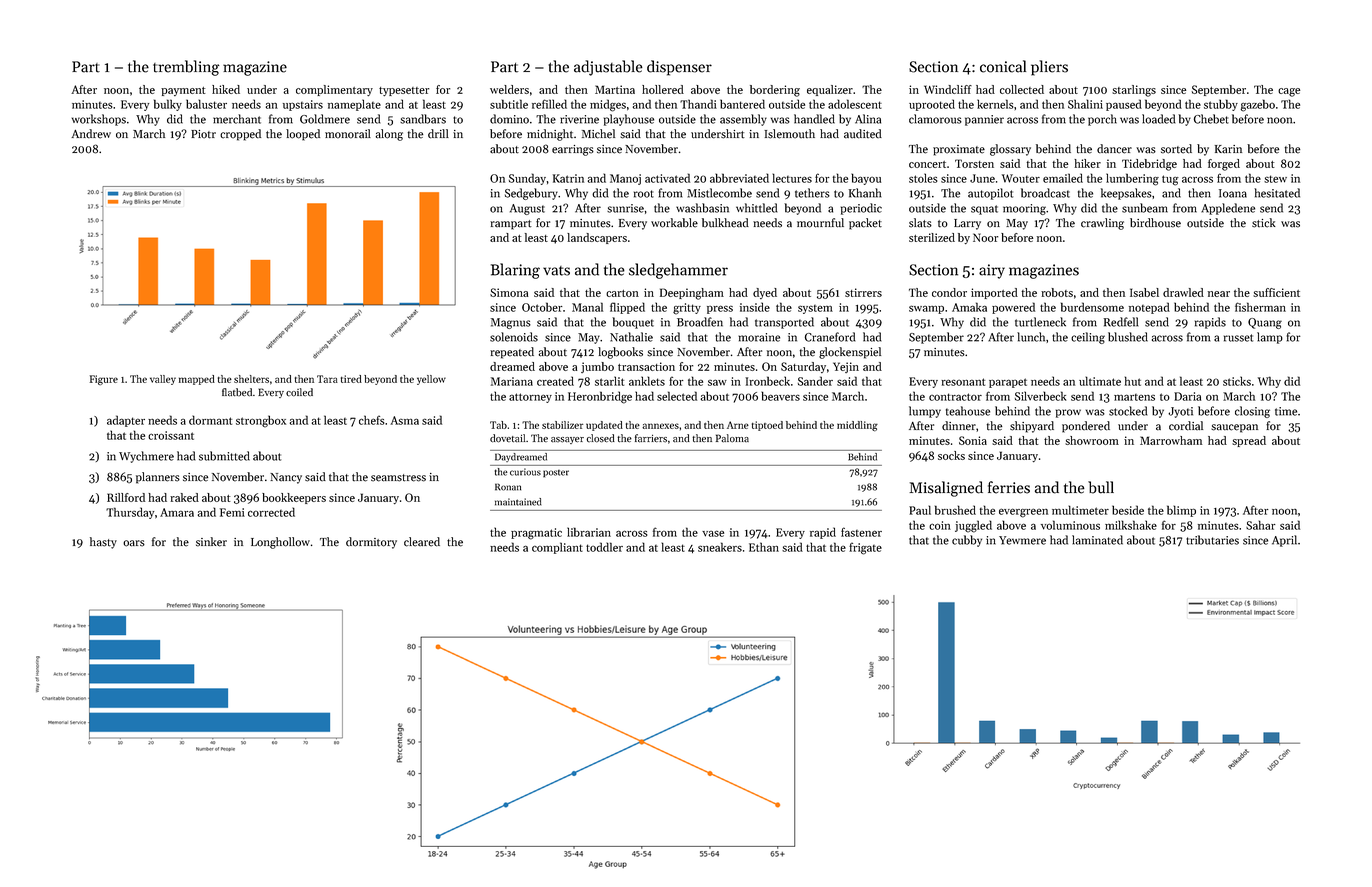 The width and height of the screenshot is (1372, 887). Describe the element at coordinates (299, 392) in the screenshot. I see `coiled` at that location.
